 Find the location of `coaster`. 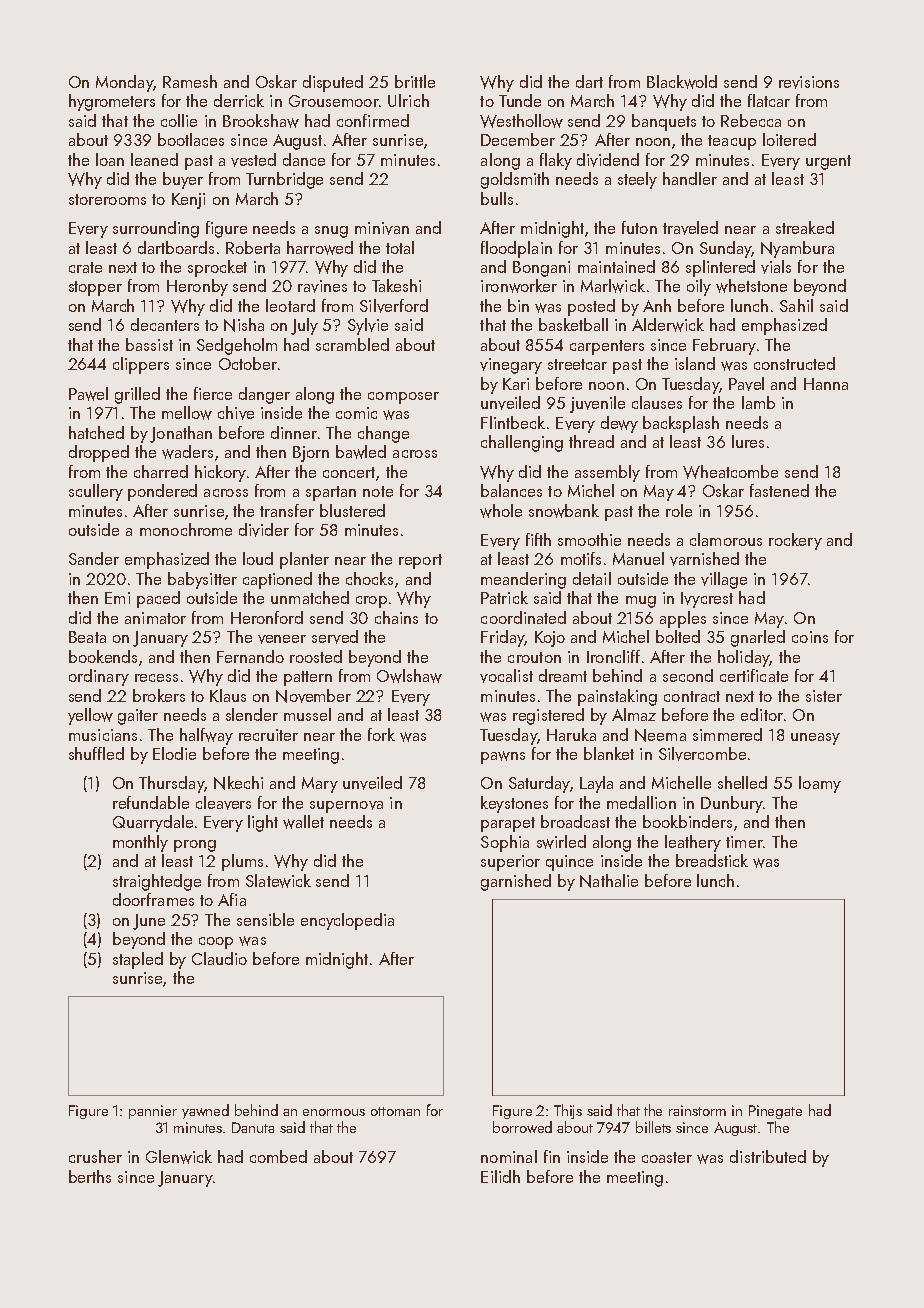

coaster is located at coordinates (667, 1157).
